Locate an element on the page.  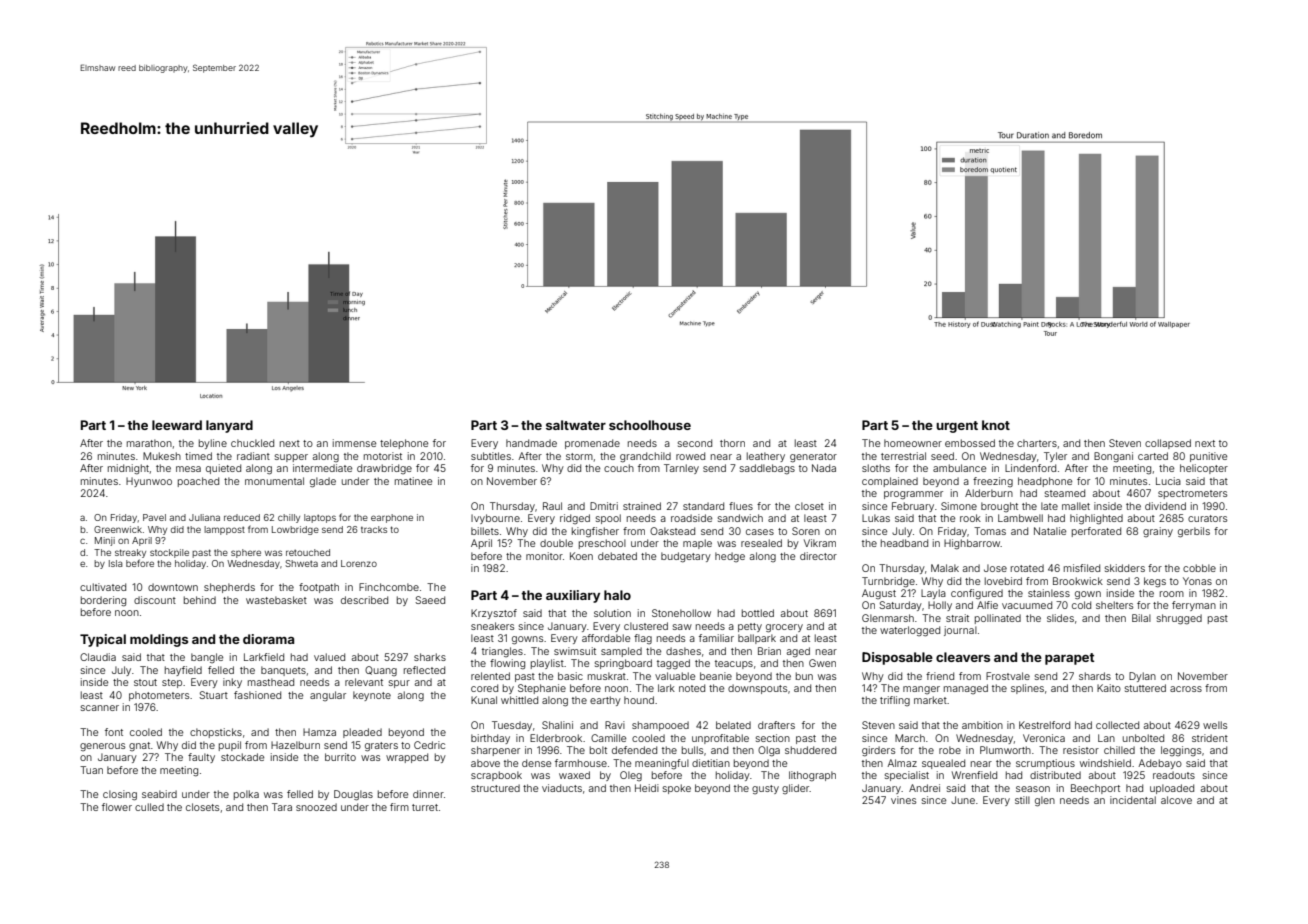
Hazelburn is located at coordinates (295, 745).
